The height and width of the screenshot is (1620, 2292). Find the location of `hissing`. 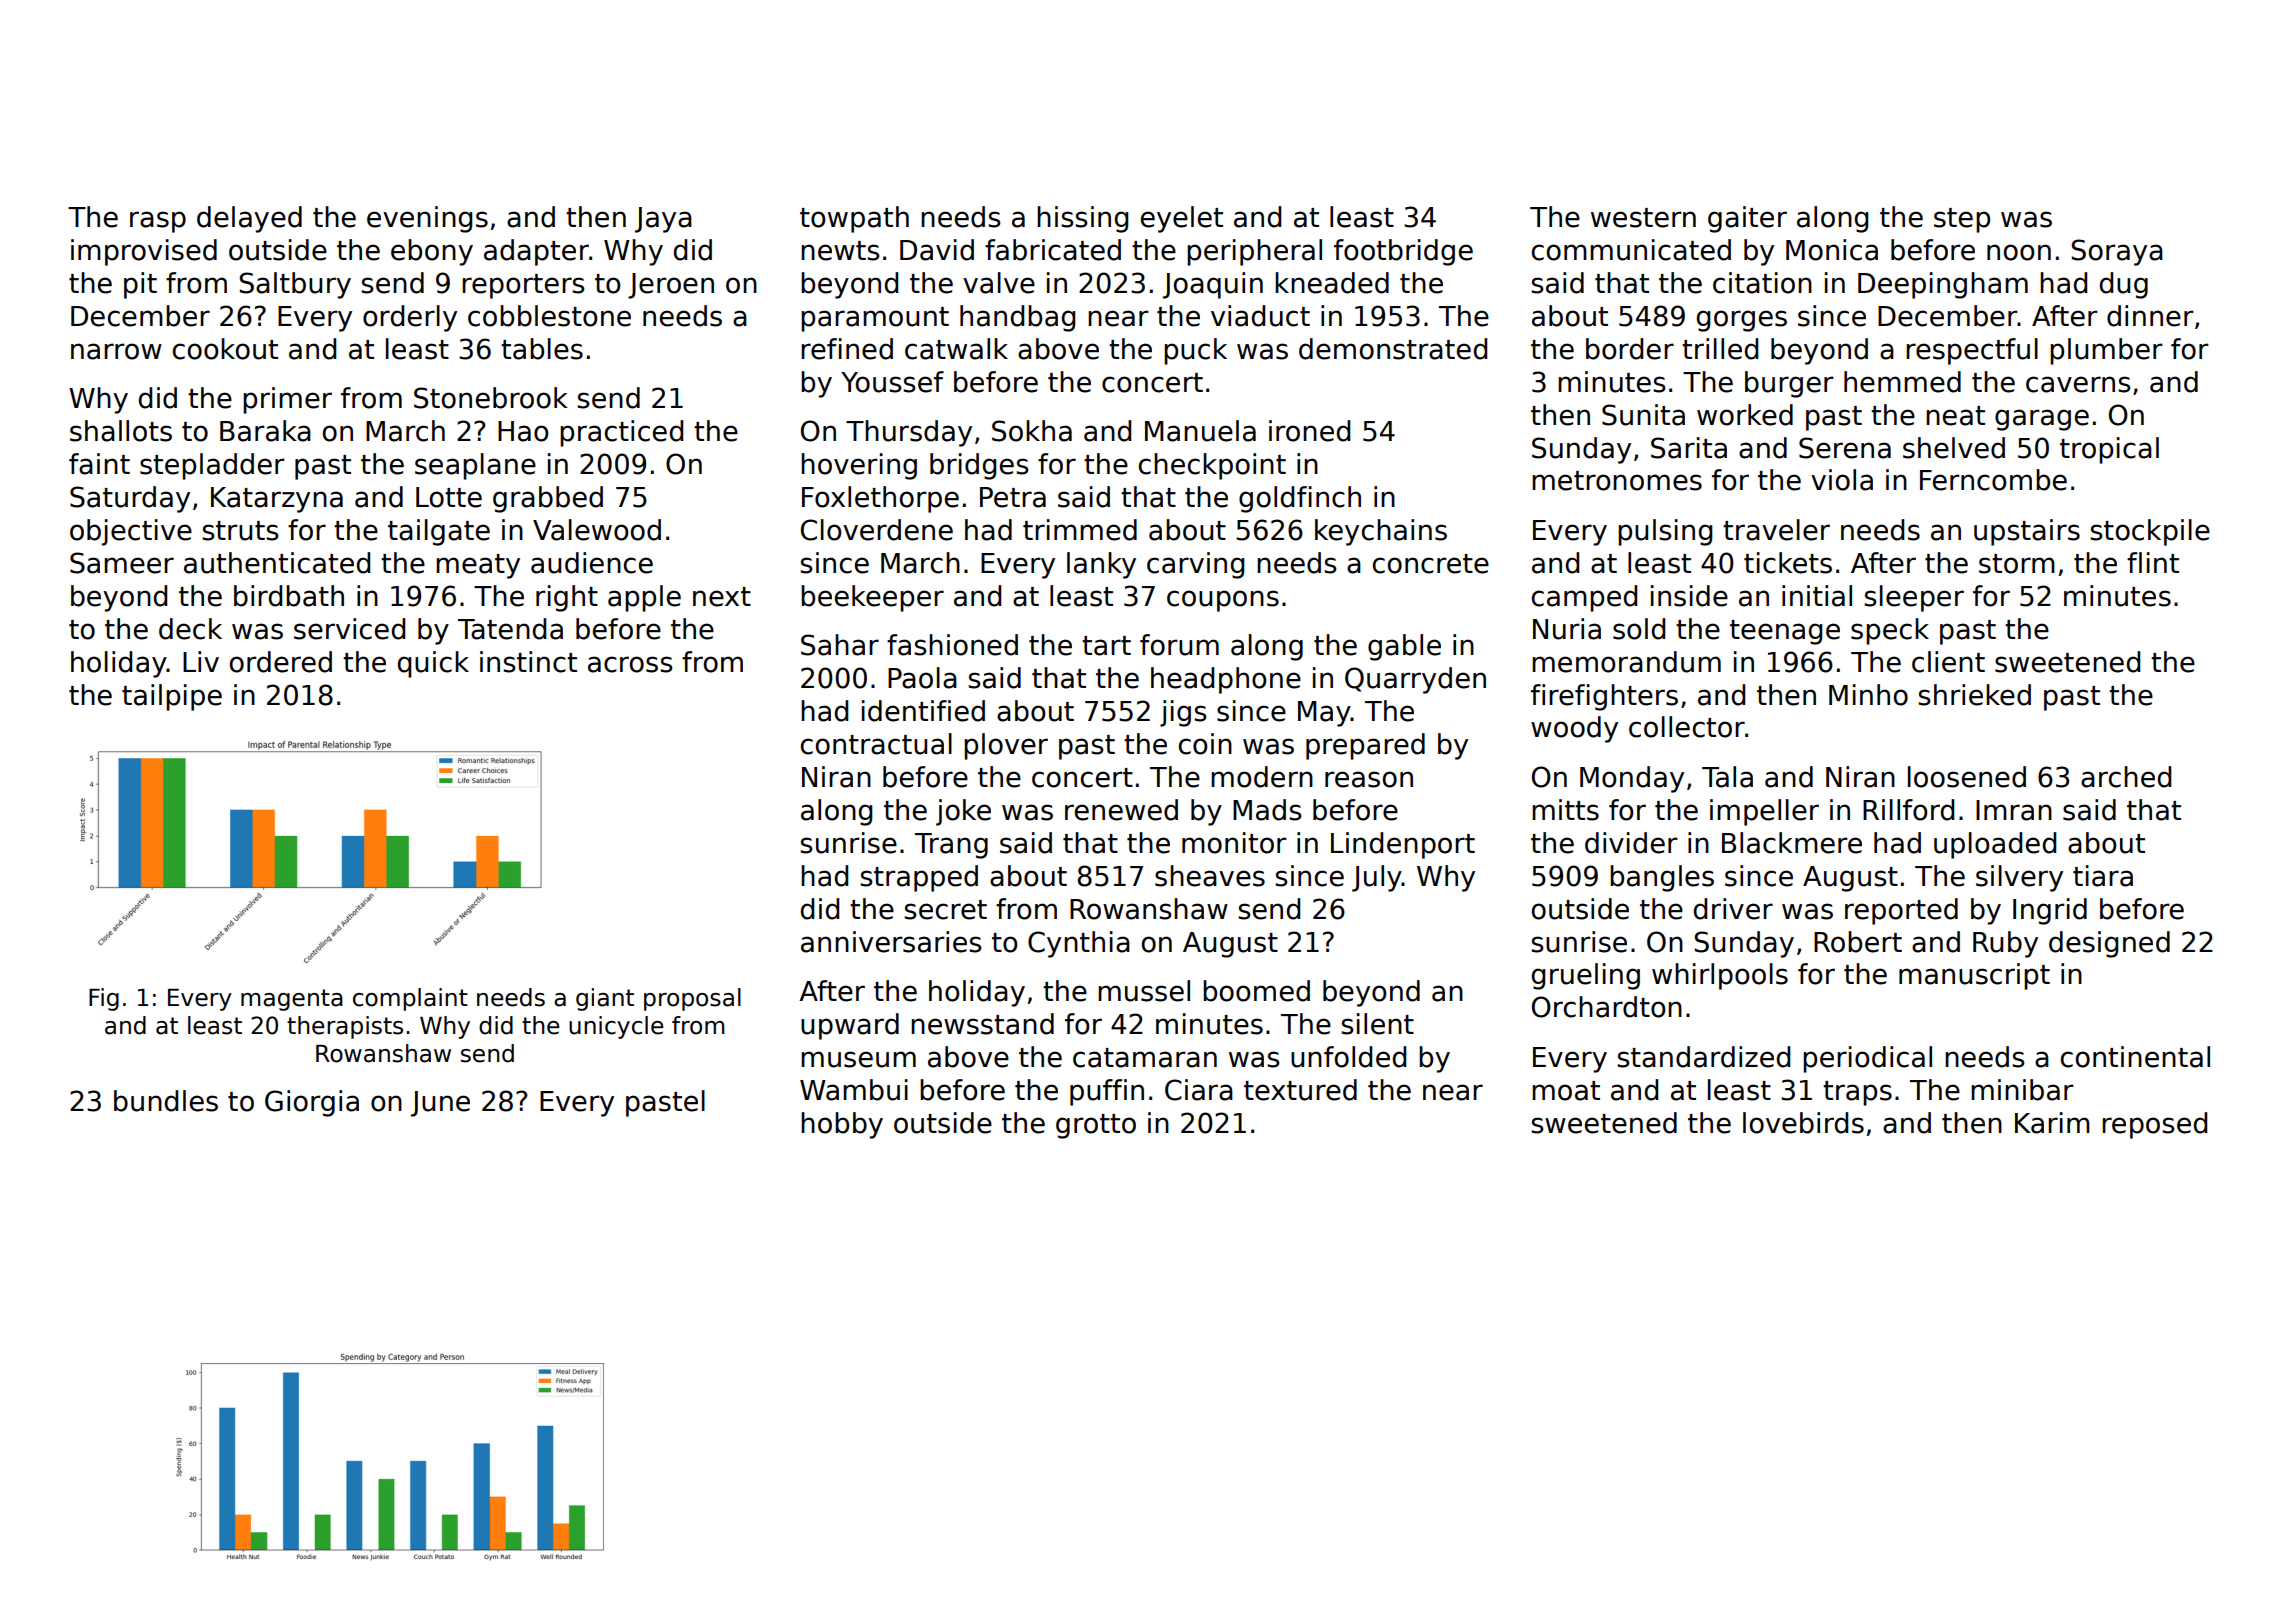

hissing is located at coordinates (1082, 219).
